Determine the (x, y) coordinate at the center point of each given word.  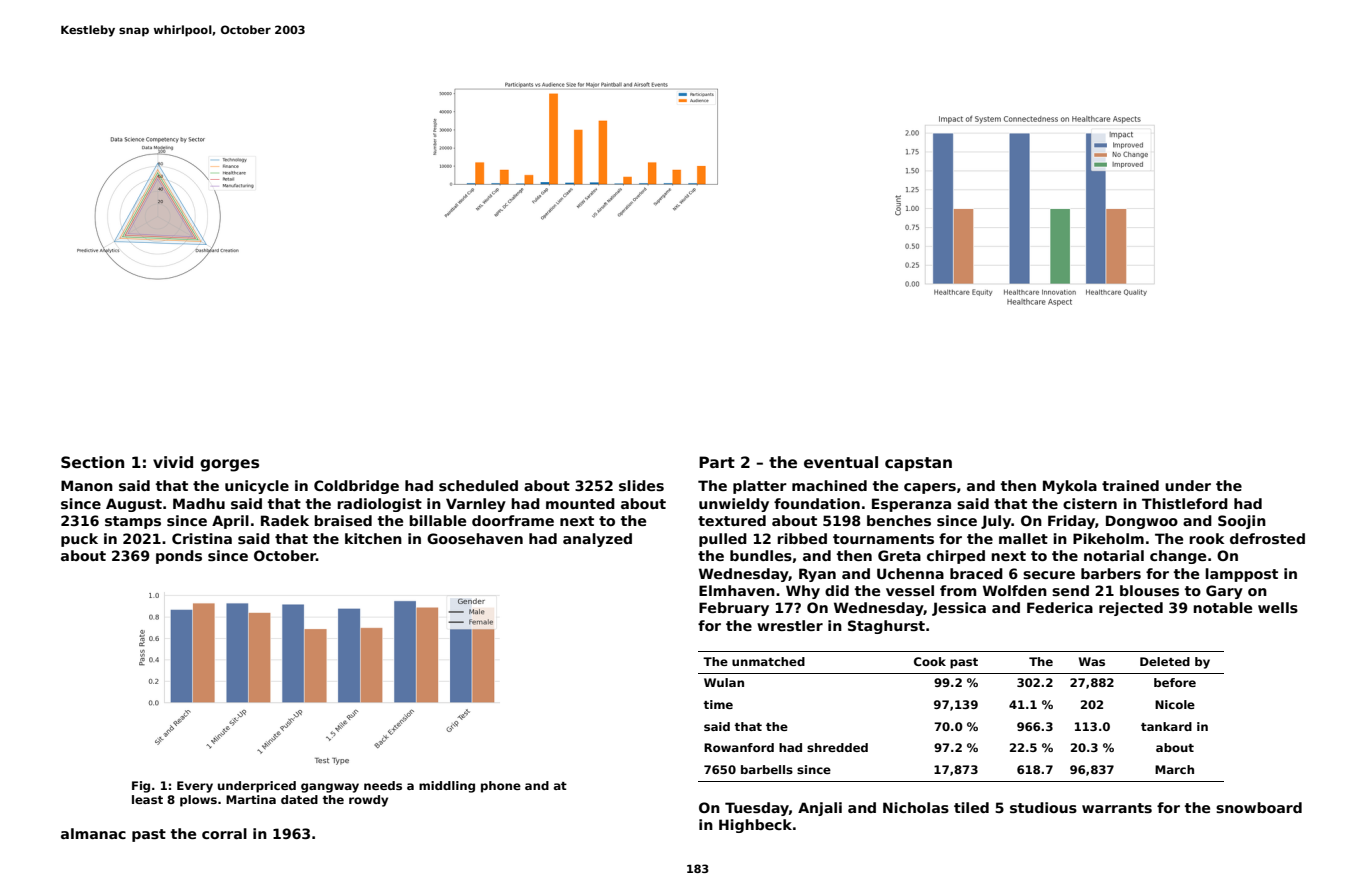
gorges (229, 465)
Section (92, 462)
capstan (918, 464)
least (147, 799)
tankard (1166, 726)
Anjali (820, 809)
